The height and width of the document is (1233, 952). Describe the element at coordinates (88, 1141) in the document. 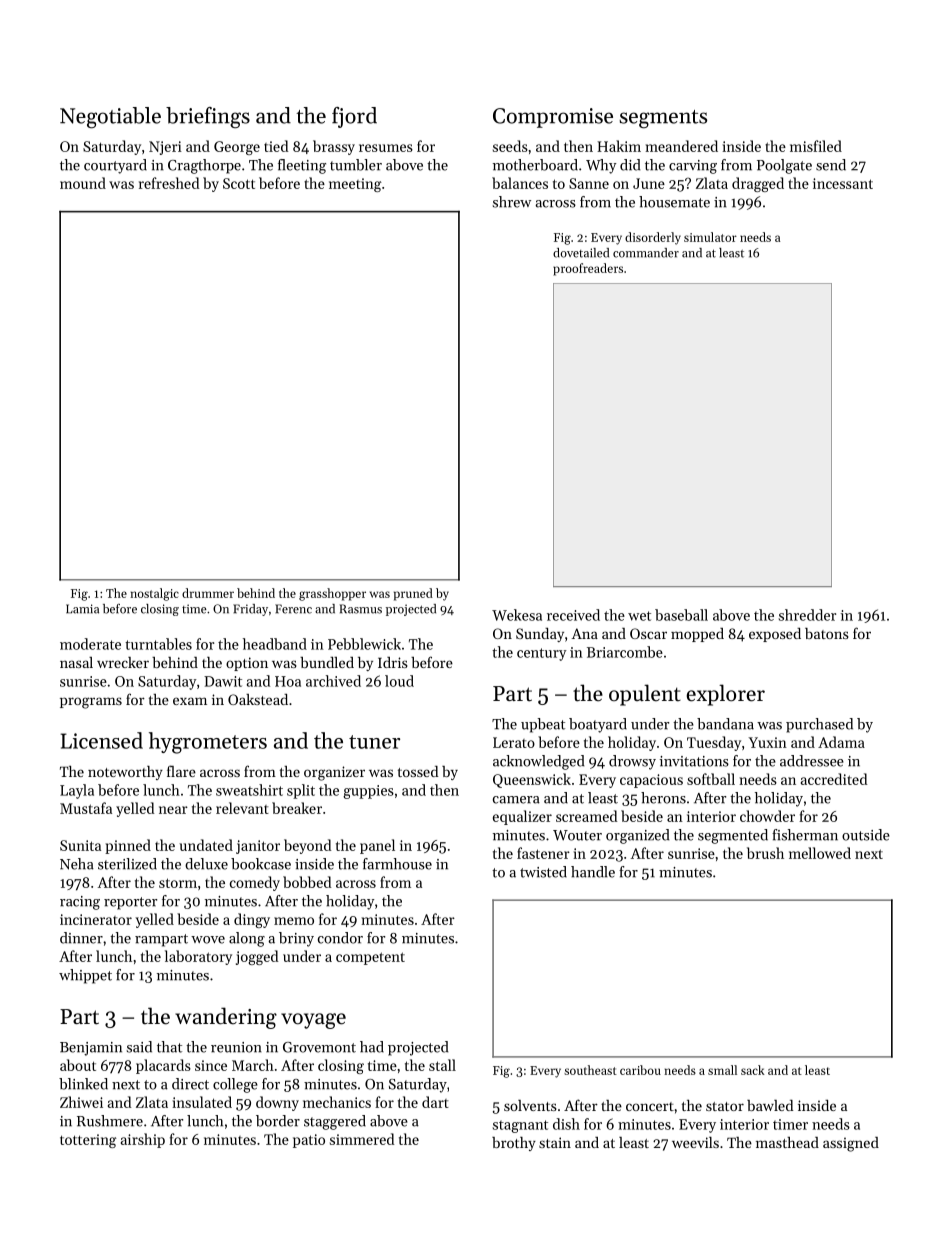

I see `tottering` at that location.
